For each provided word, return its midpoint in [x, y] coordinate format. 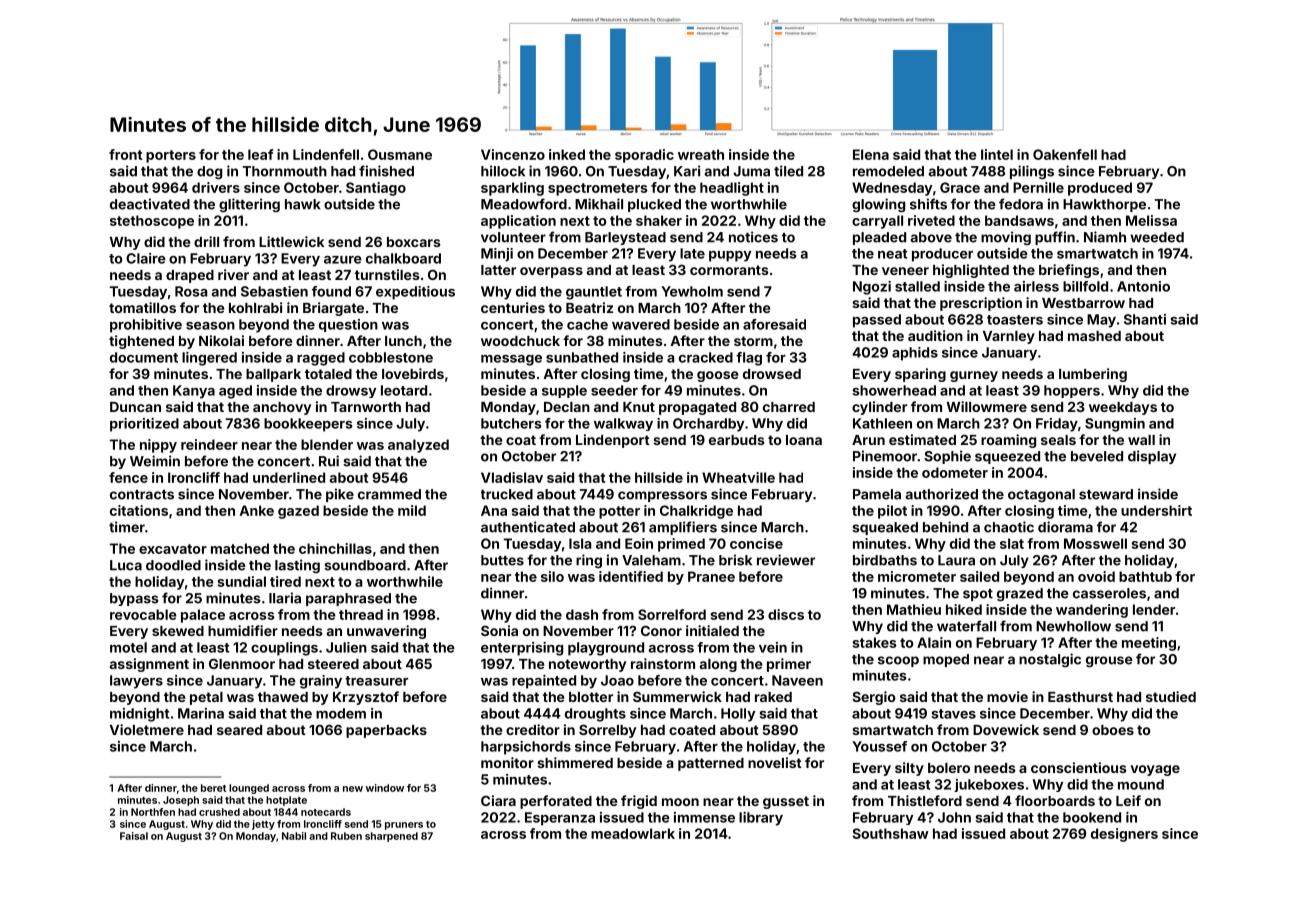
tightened [141, 342]
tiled [788, 171]
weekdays [1123, 408]
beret [213, 788]
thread [361, 614]
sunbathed [582, 357]
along [718, 665]
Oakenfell [1065, 154]
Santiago [376, 189]
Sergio [873, 698]
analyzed [418, 446]
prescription [981, 304]
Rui [329, 461]
